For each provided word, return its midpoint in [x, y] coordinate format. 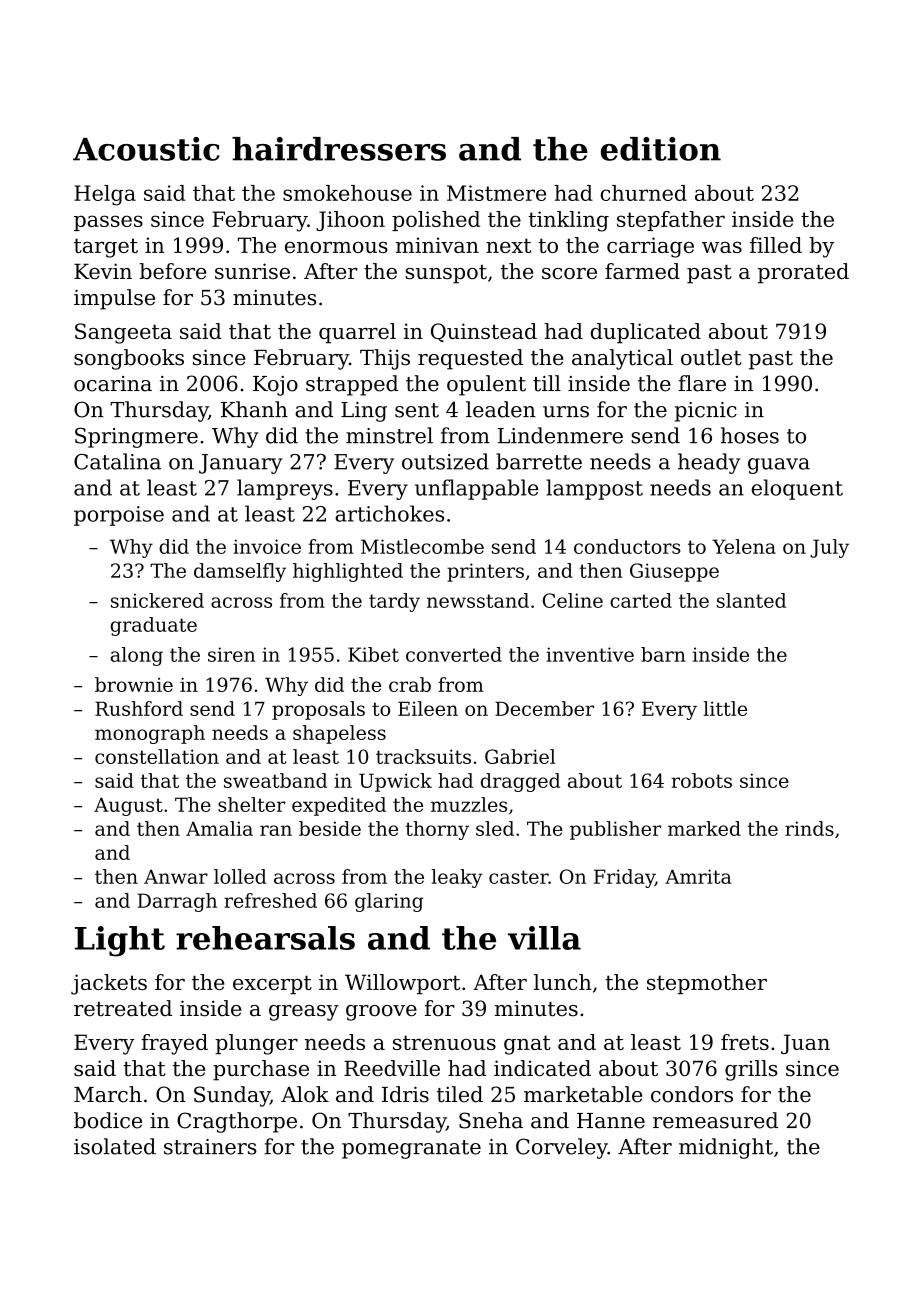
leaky [457, 878]
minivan [437, 245]
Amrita [698, 876]
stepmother [707, 984]
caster [519, 877]
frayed [174, 1044]
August [128, 806]
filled [776, 245]
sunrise [252, 271]
